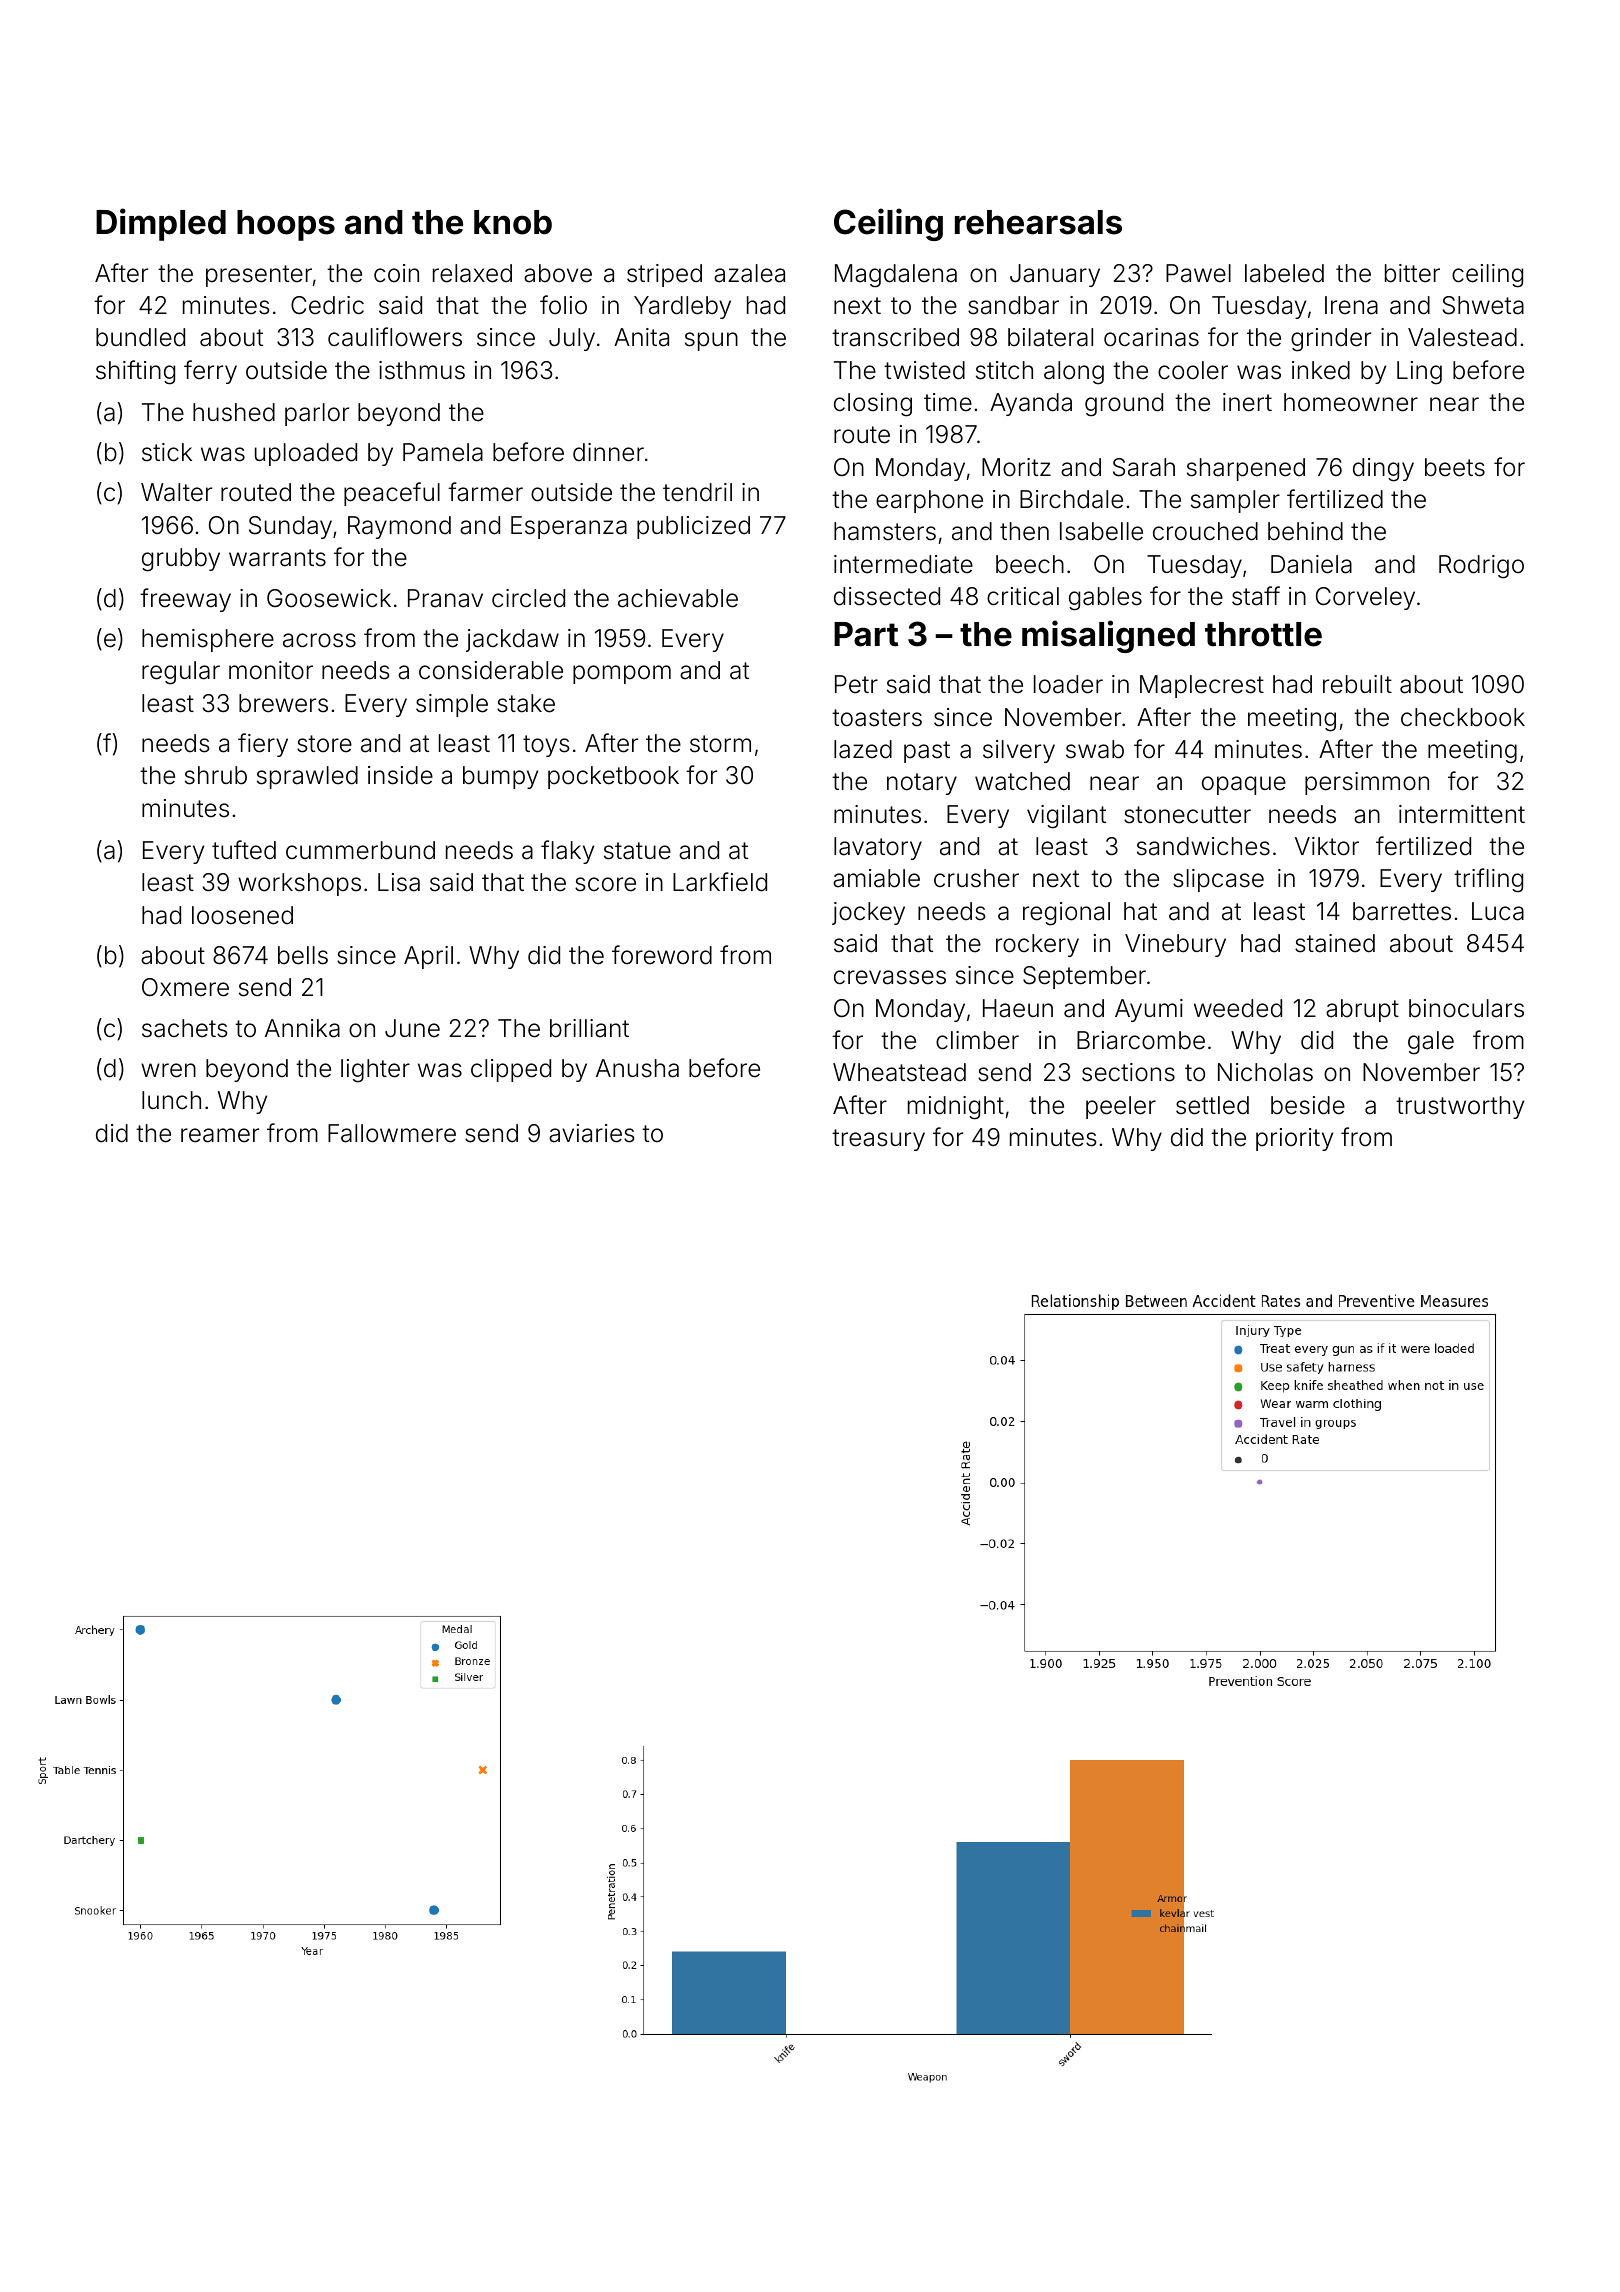  I want to click on regular, so click(181, 673).
